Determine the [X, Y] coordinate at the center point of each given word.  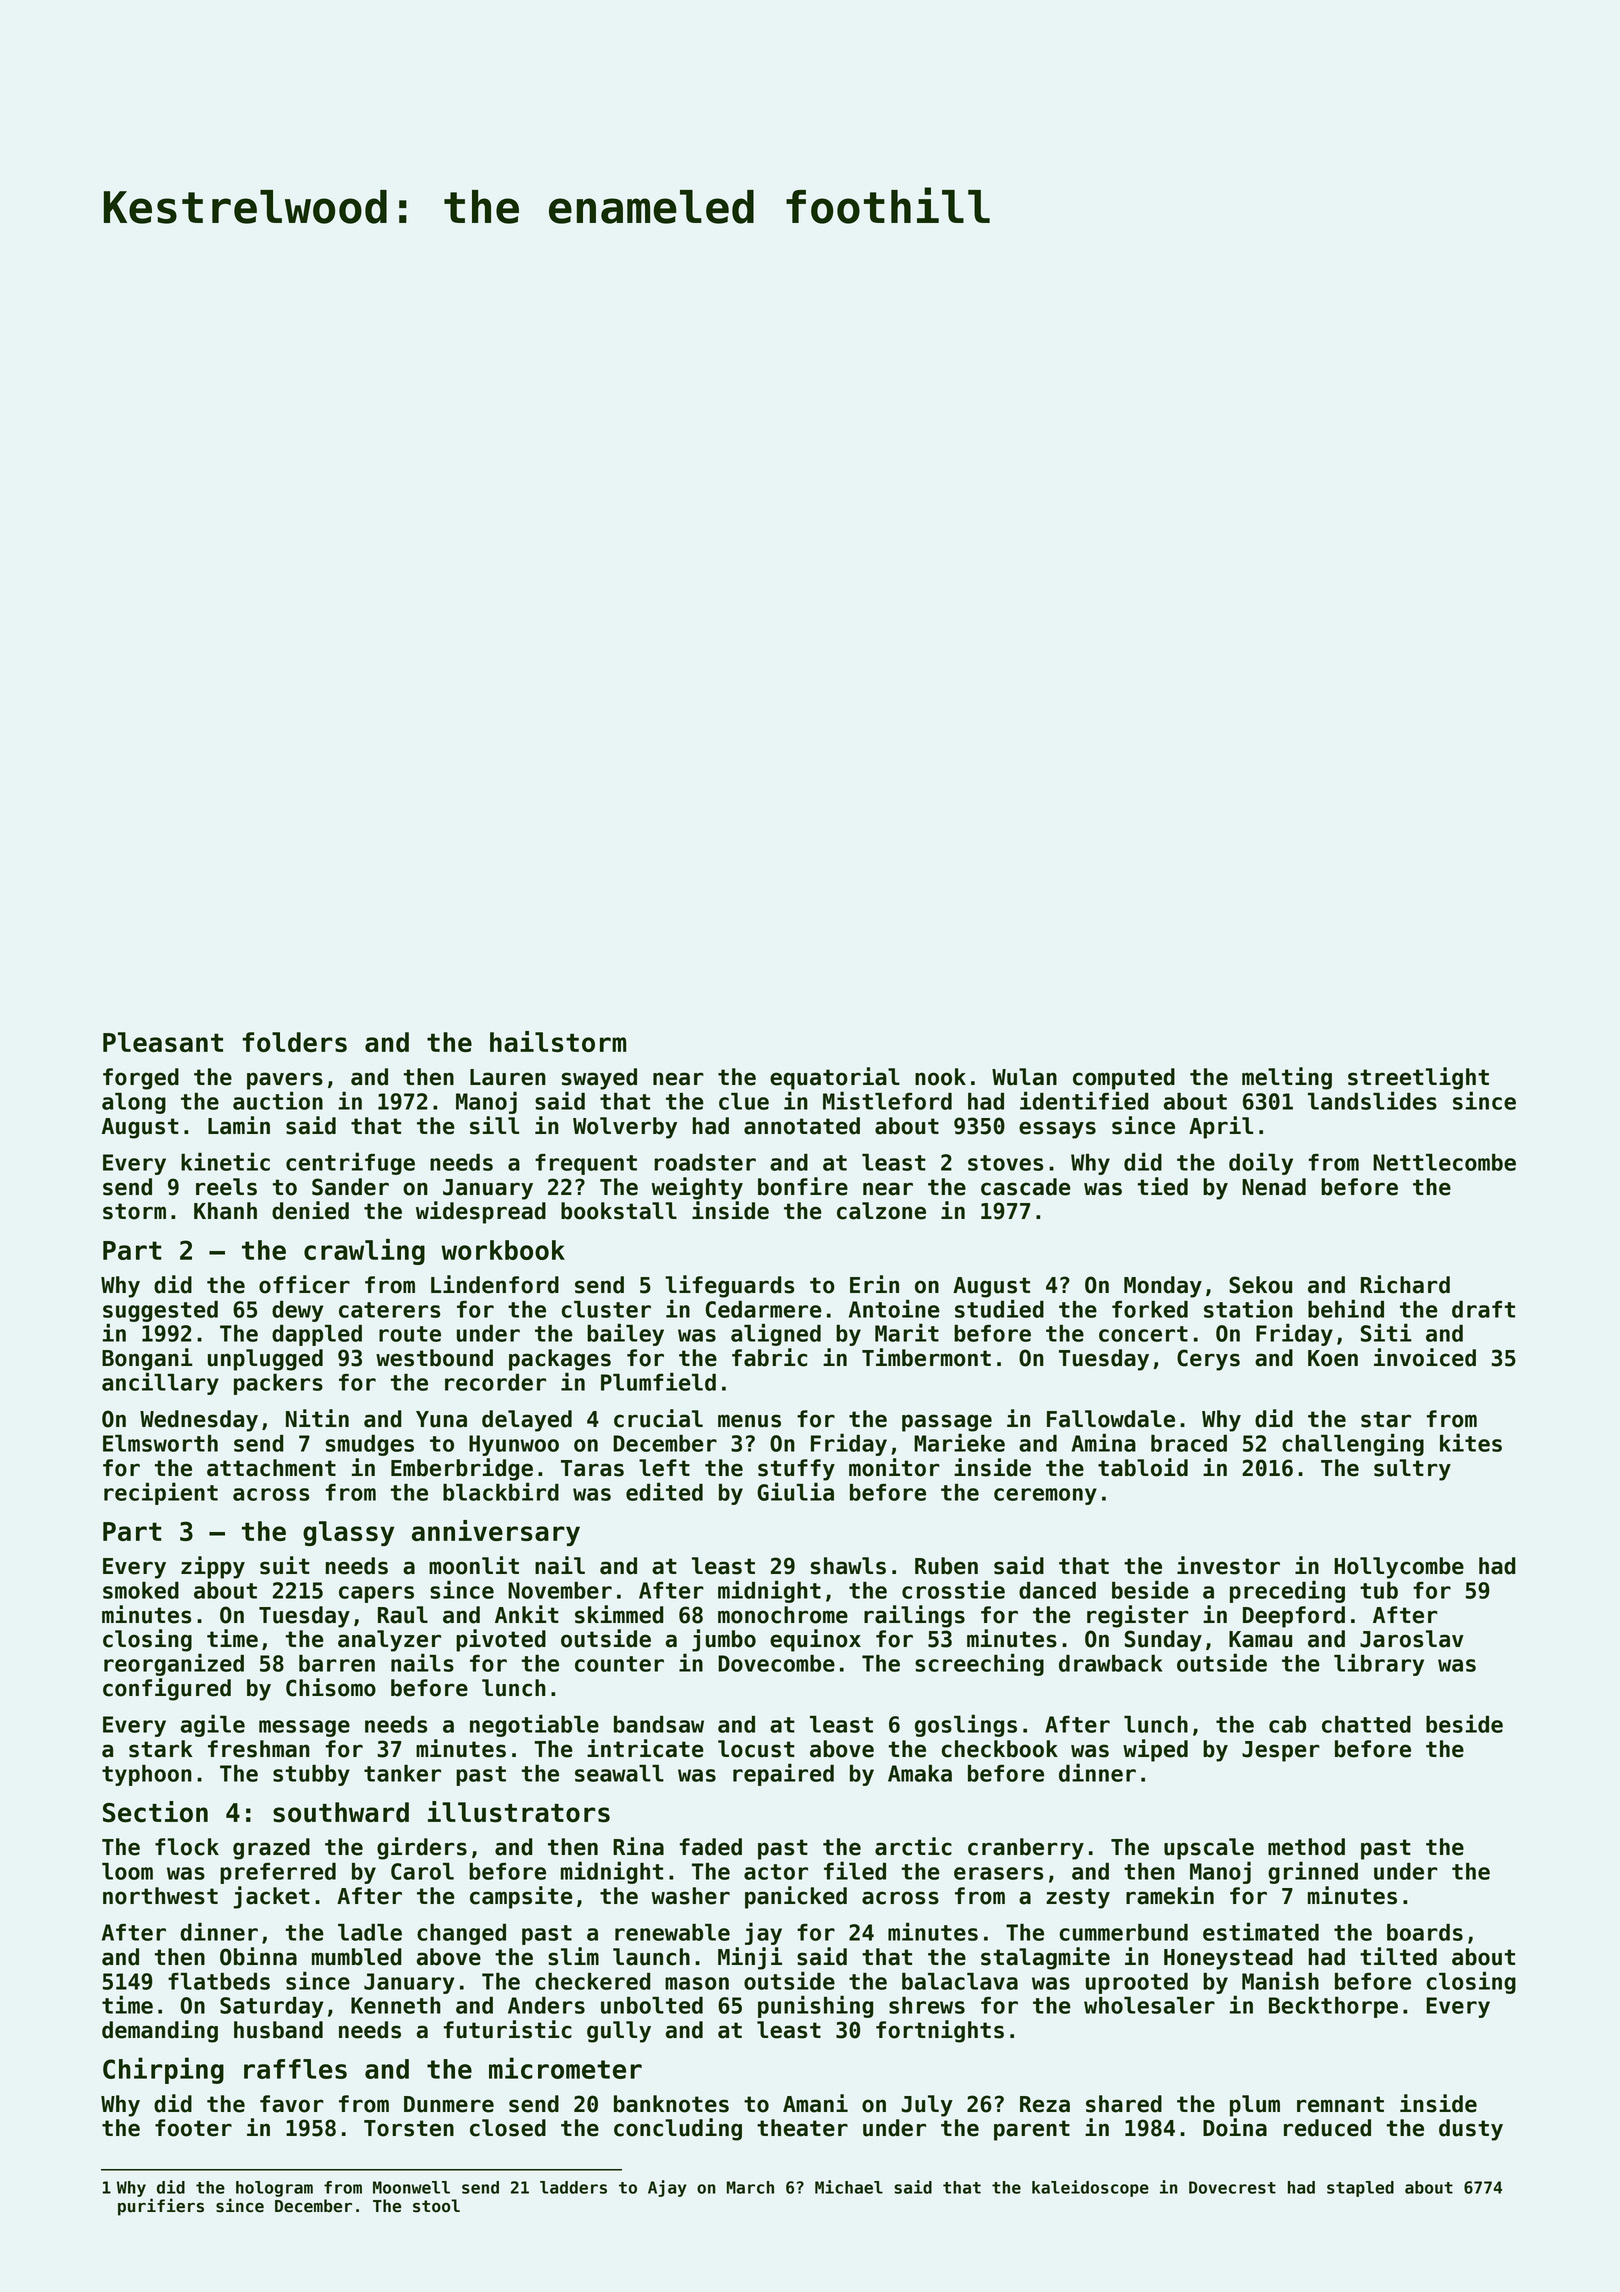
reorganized [174, 1664]
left [664, 1468]
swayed [599, 1079]
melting [1287, 1078]
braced [1189, 1443]
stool [436, 2206]
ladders [573, 2187]
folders [294, 1042]
